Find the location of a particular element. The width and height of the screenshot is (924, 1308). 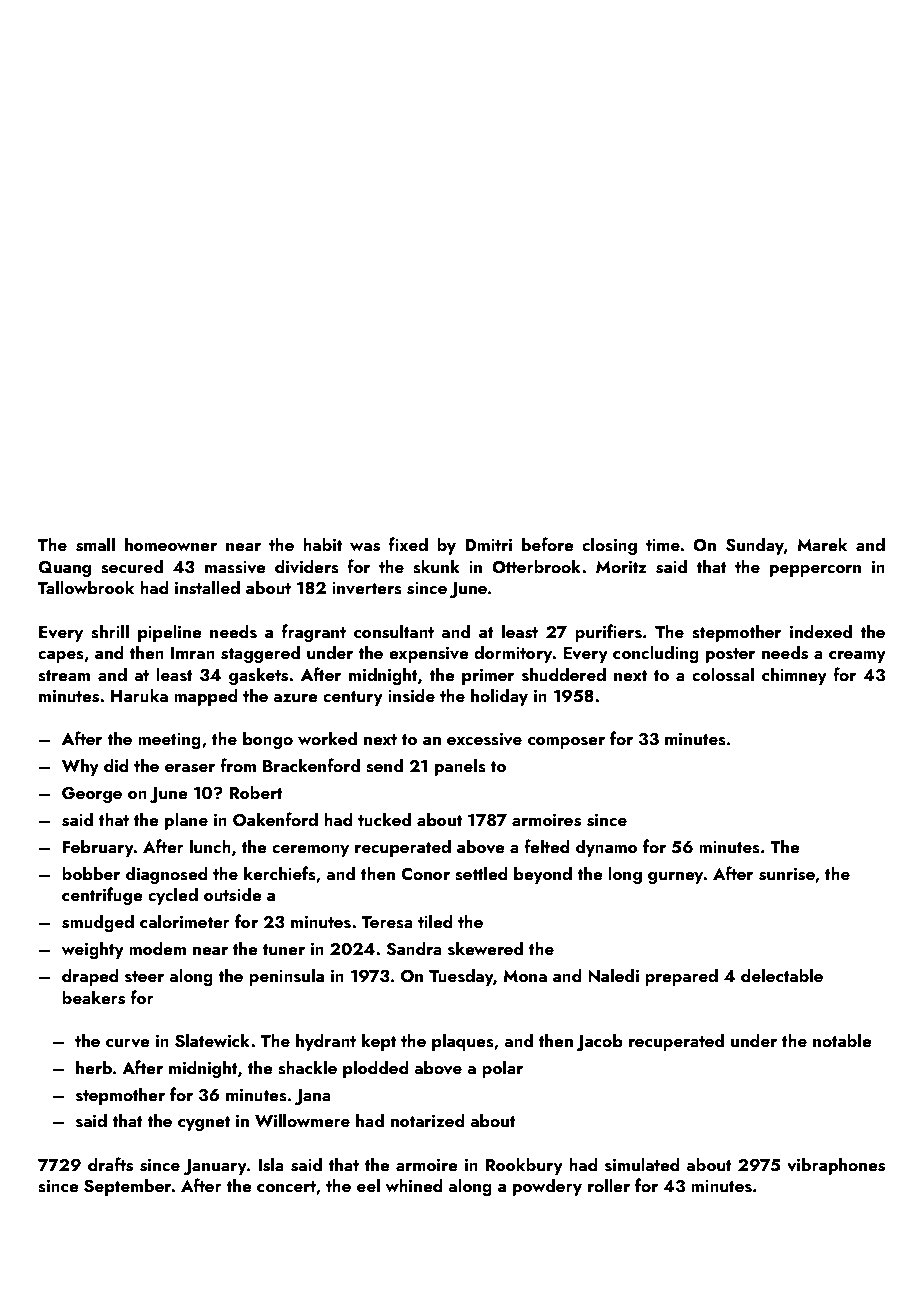

Sunday is located at coordinates (755, 546).
